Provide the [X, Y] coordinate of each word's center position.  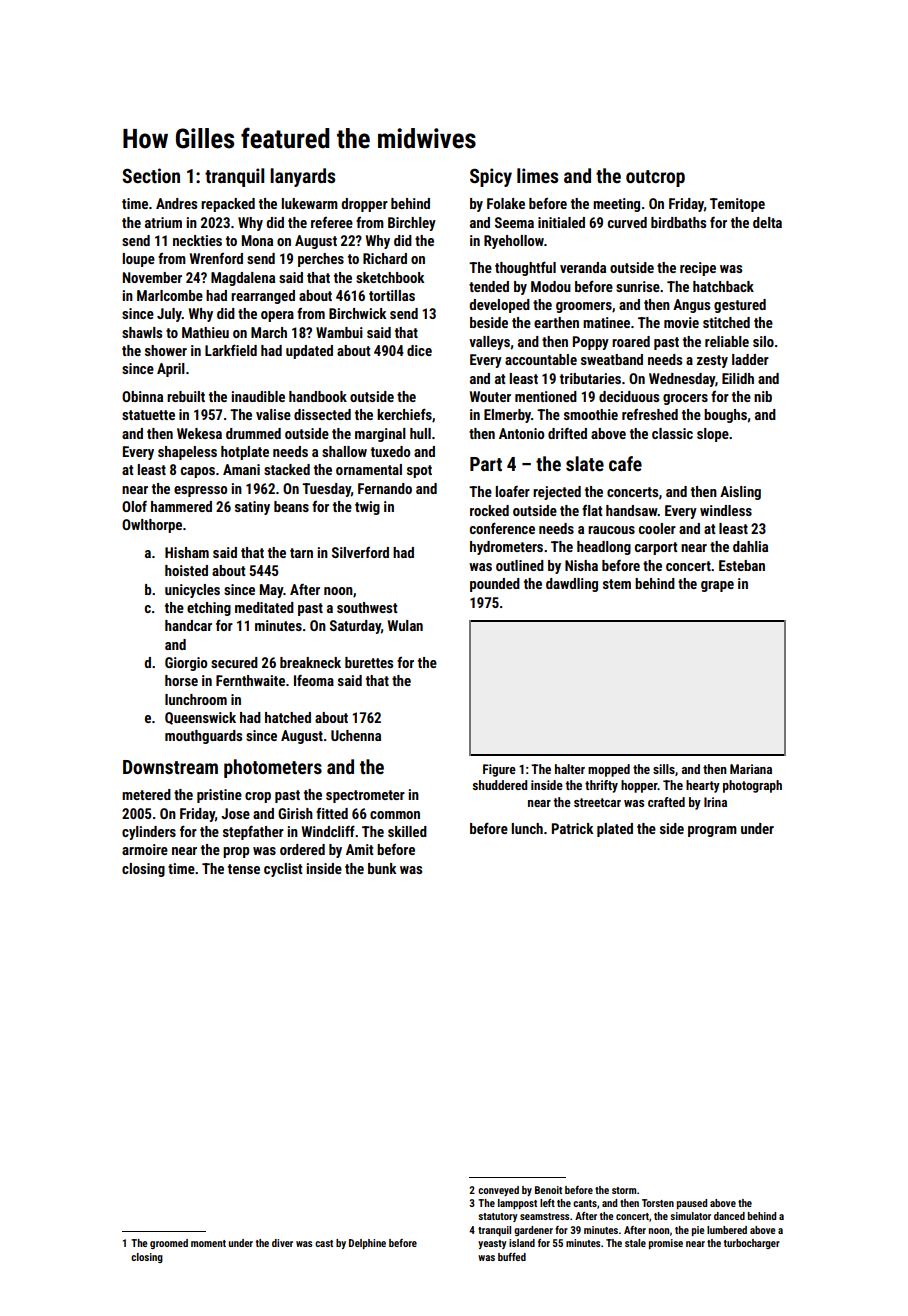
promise [666, 1244]
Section [151, 175]
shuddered [500, 785]
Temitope [737, 205]
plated [615, 830]
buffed [512, 1257]
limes [537, 175]
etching [209, 609]
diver [282, 1243]
